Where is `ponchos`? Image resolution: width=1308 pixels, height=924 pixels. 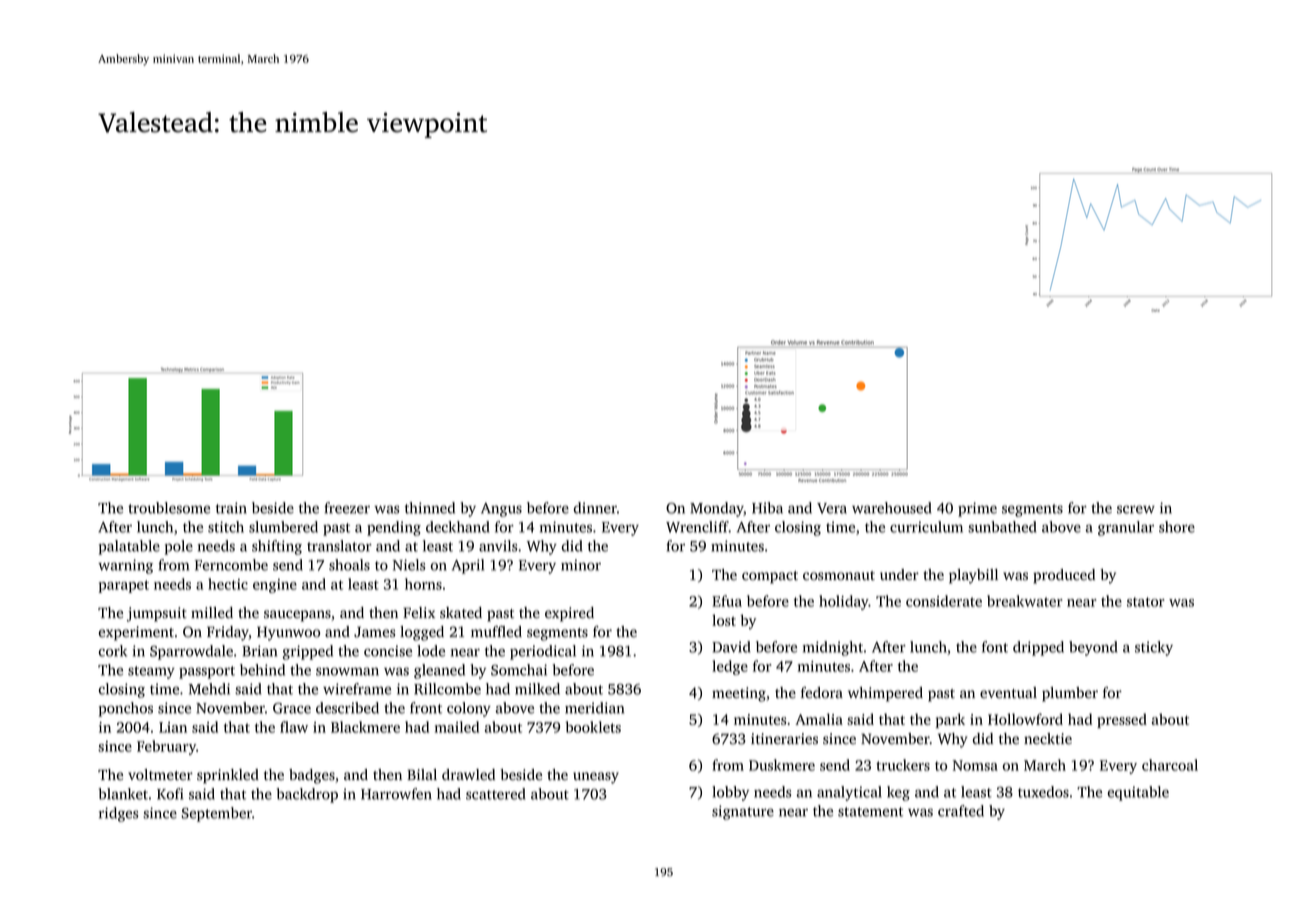 ponchos is located at coordinates (126, 709).
